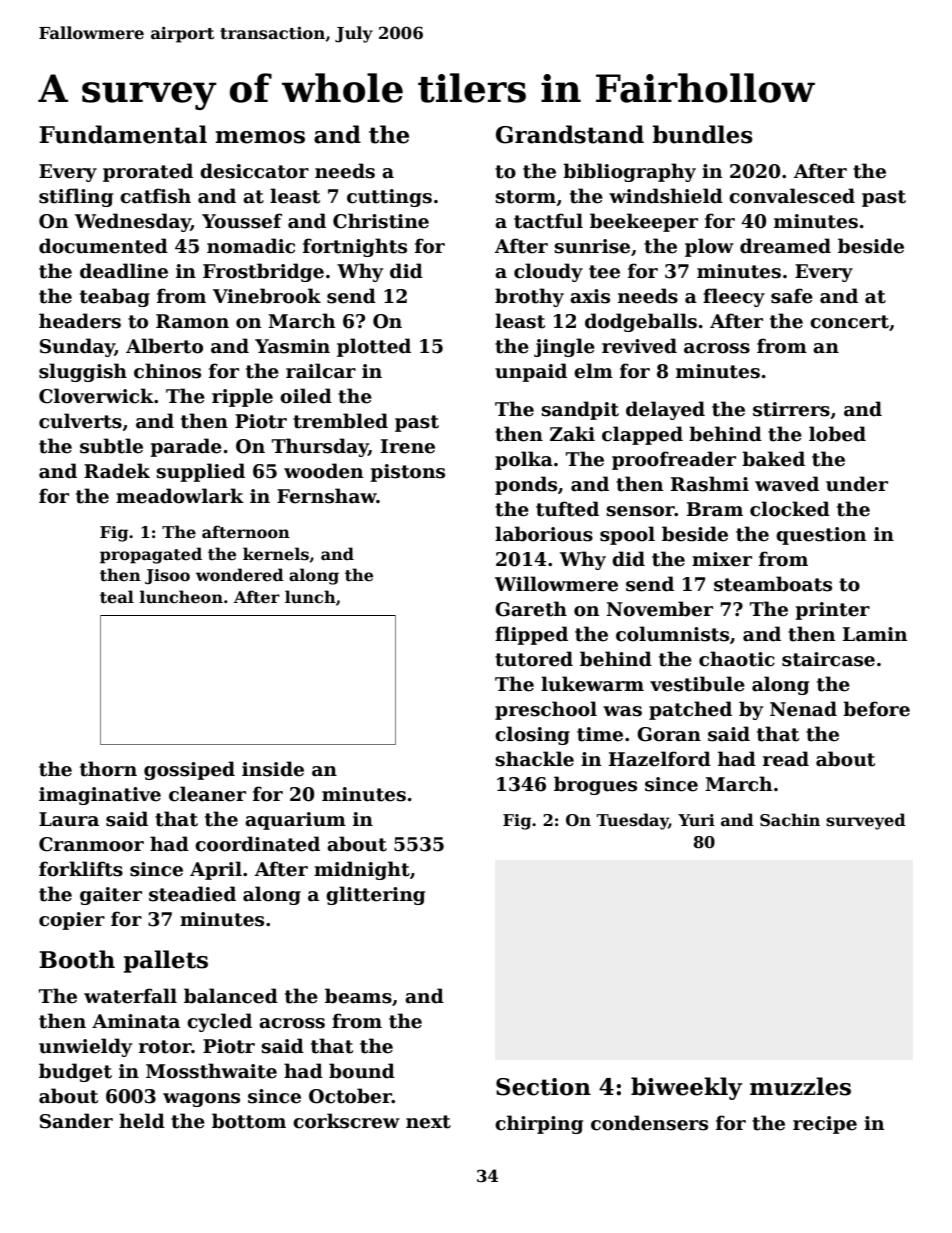  Describe the element at coordinates (76, 1121) in the screenshot. I see `Sander` at that location.
